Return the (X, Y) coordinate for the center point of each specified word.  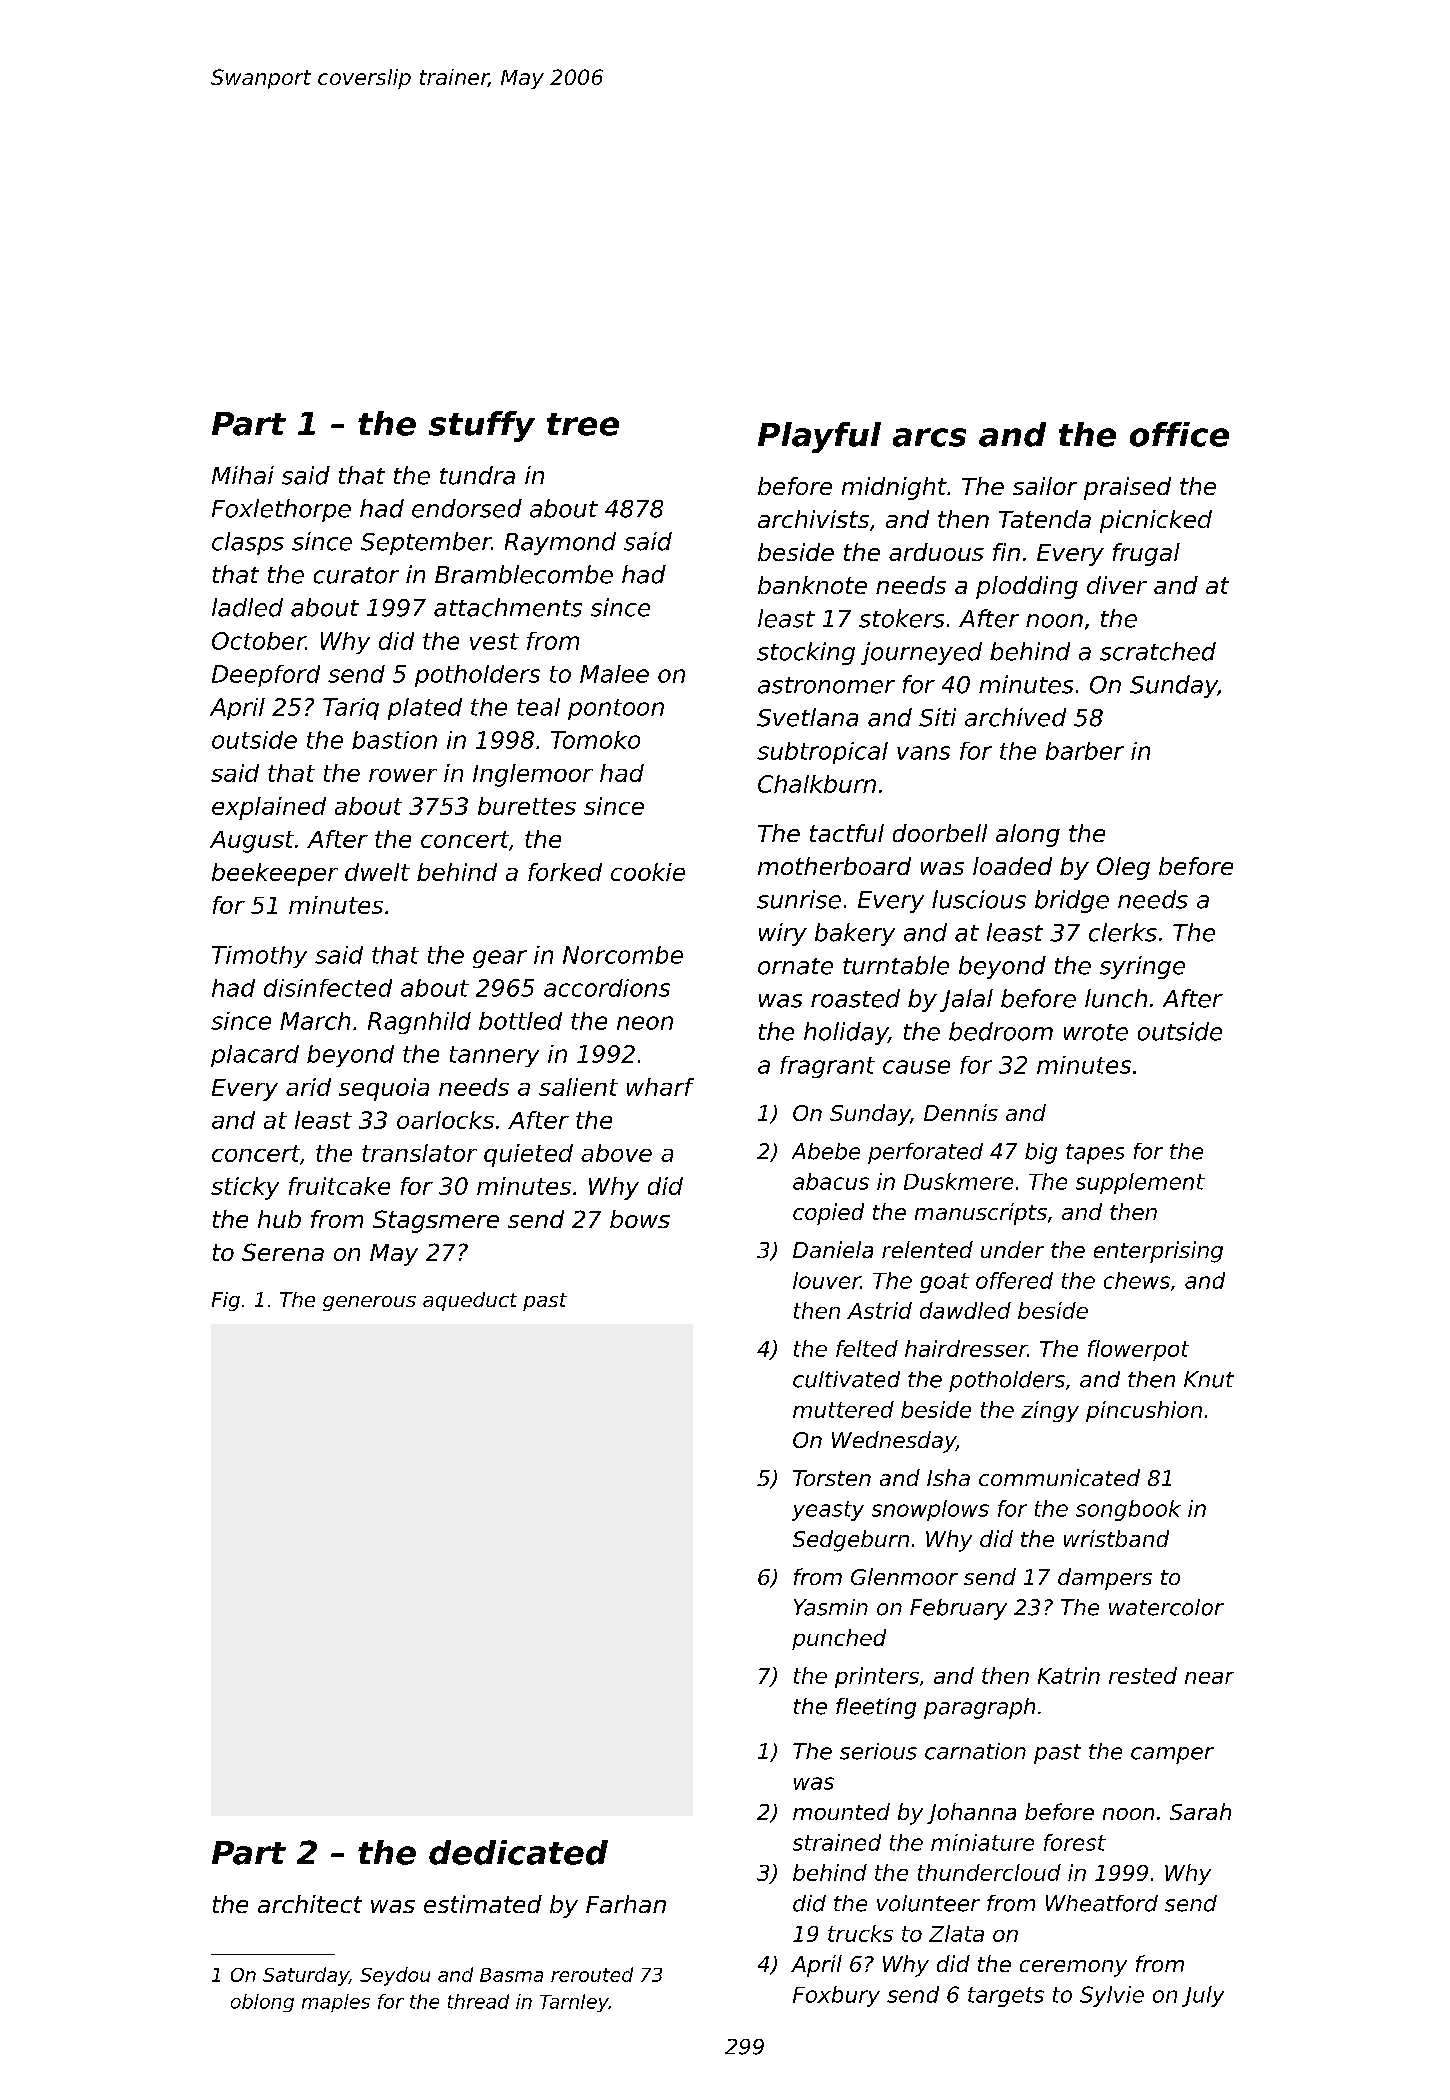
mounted (841, 1811)
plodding (1027, 587)
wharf (660, 1087)
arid (308, 1087)
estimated (483, 1904)
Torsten (832, 1478)
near (1209, 1678)
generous (369, 1303)
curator (356, 575)
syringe (1142, 967)
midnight (894, 488)
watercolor (1166, 1607)
